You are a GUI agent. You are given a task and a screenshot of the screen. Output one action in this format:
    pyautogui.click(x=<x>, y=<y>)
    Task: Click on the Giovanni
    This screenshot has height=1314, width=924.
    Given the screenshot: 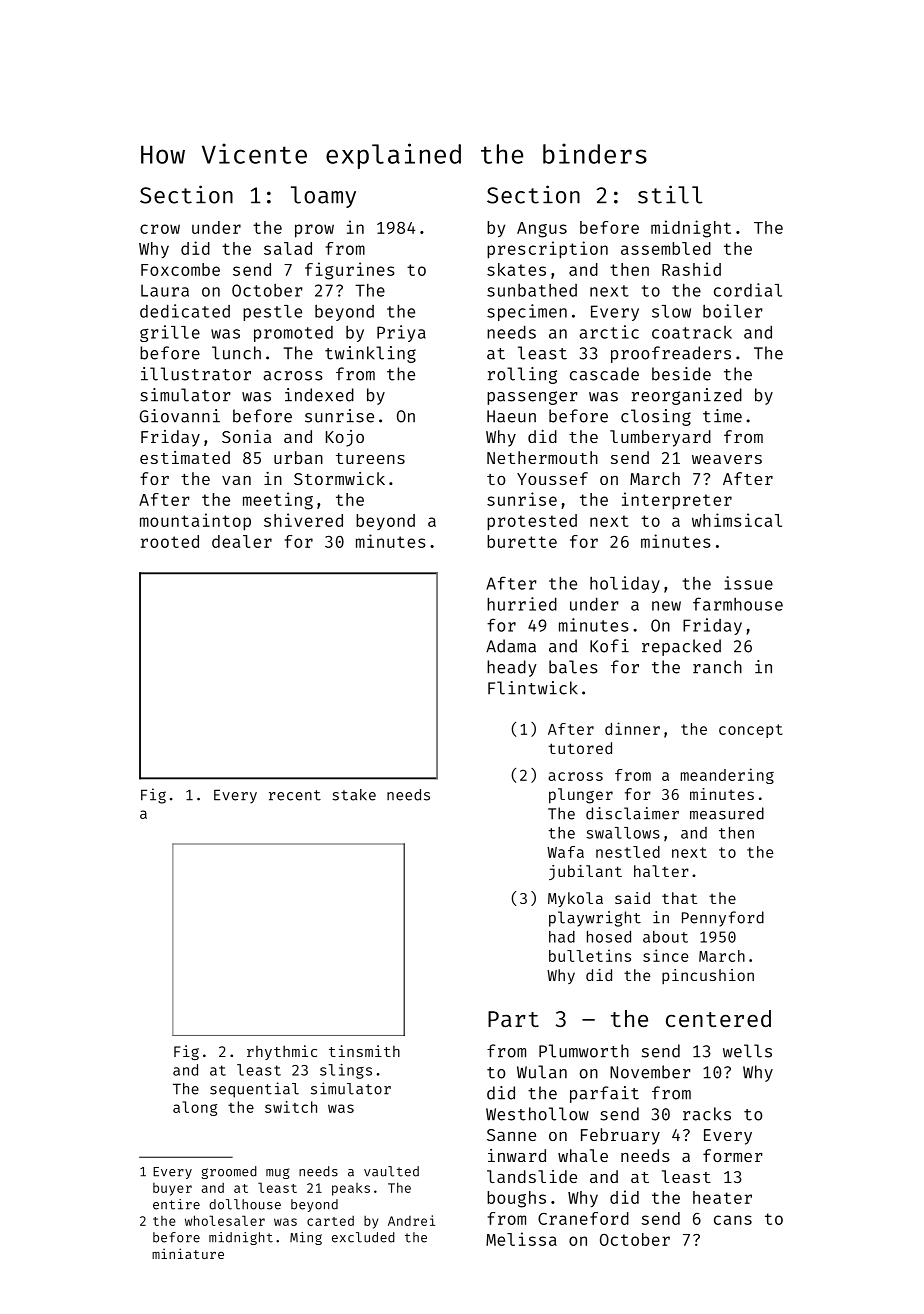 What is the action you would take?
    pyautogui.click(x=180, y=416)
